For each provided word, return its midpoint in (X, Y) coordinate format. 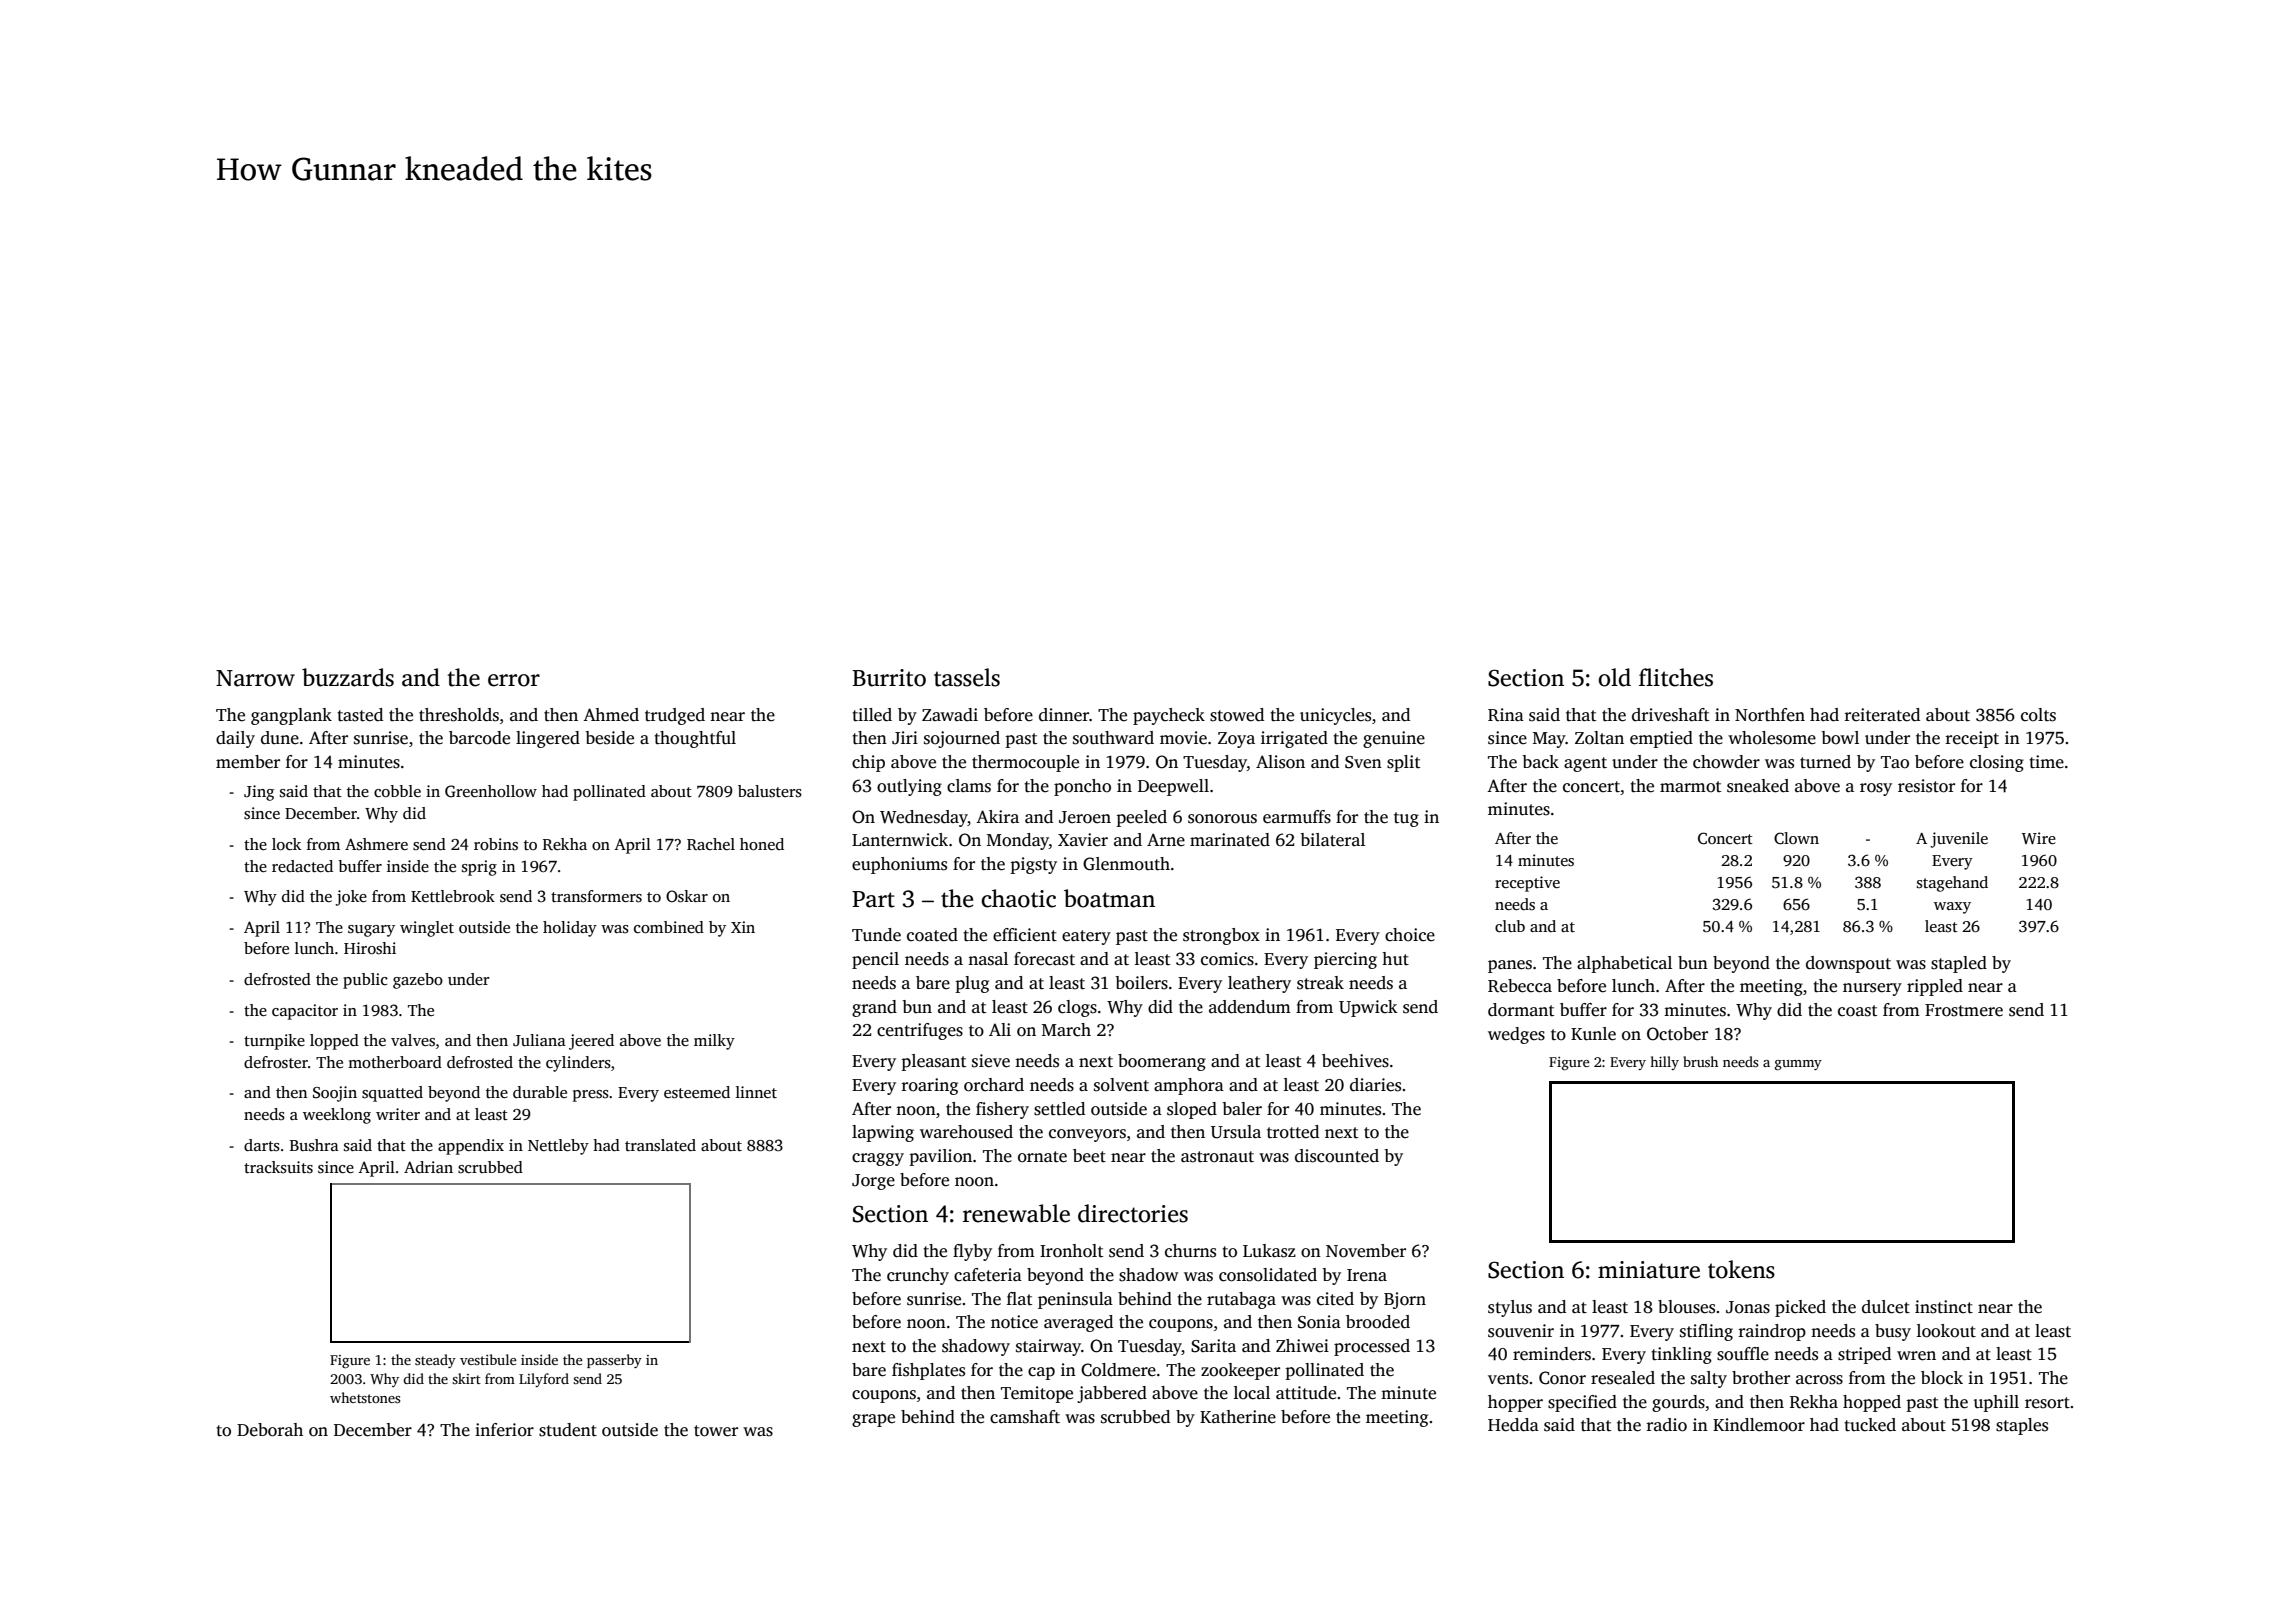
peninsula (1075, 1300)
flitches (1676, 677)
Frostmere (1964, 1010)
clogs (1077, 1008)
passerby (614, 1361)
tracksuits (278, 1167)
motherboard (395, 1062)
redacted (302, 866)
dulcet (1886, 1307)
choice (1410, 935)
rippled (1935, 987)
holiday (570, 929)
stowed (1237, 715)
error (514, 680)
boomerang (1162, 1062)
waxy (1952, 908)
